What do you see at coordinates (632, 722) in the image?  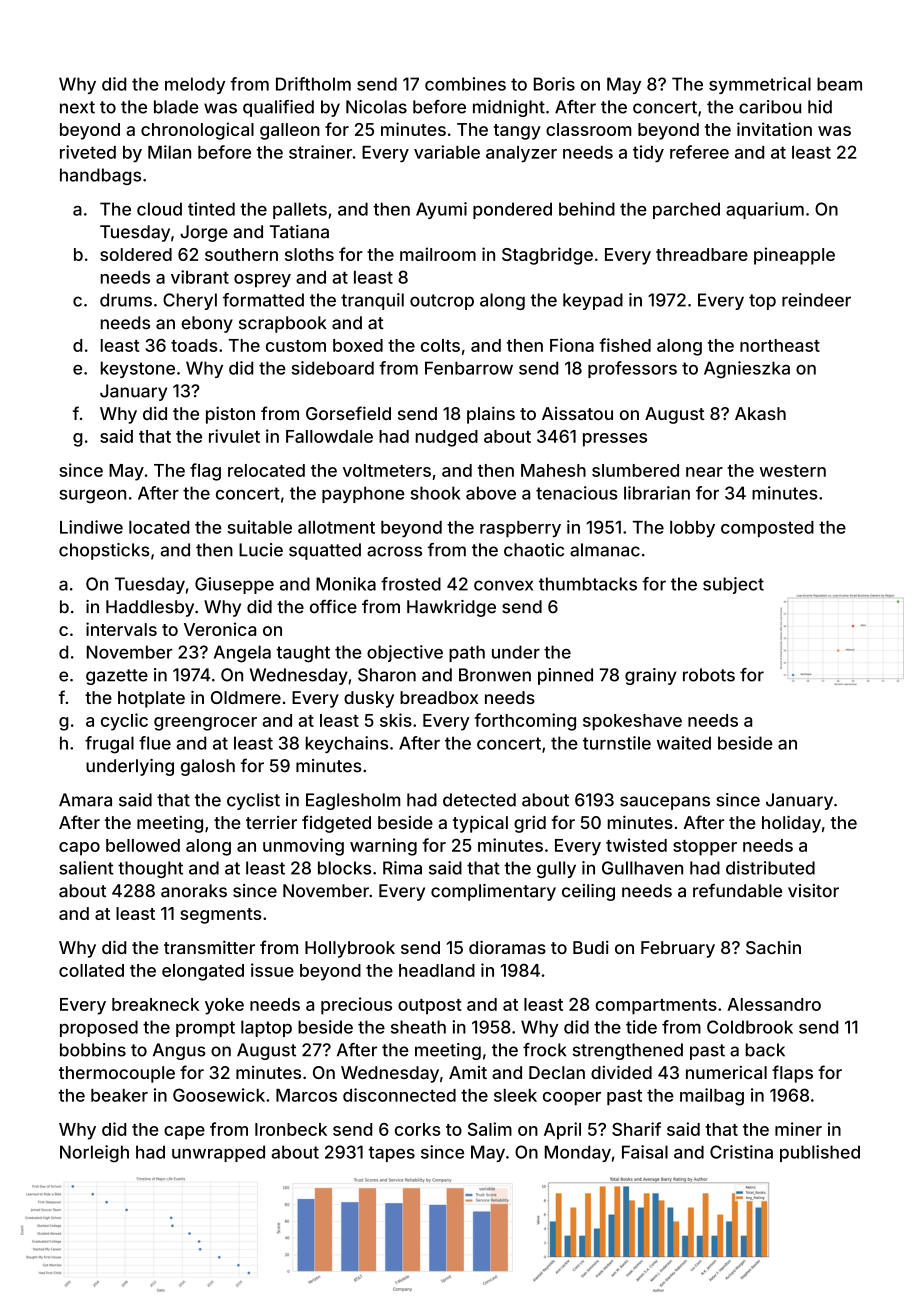 I see `spokeshave` at bounding box center [632, 722].
